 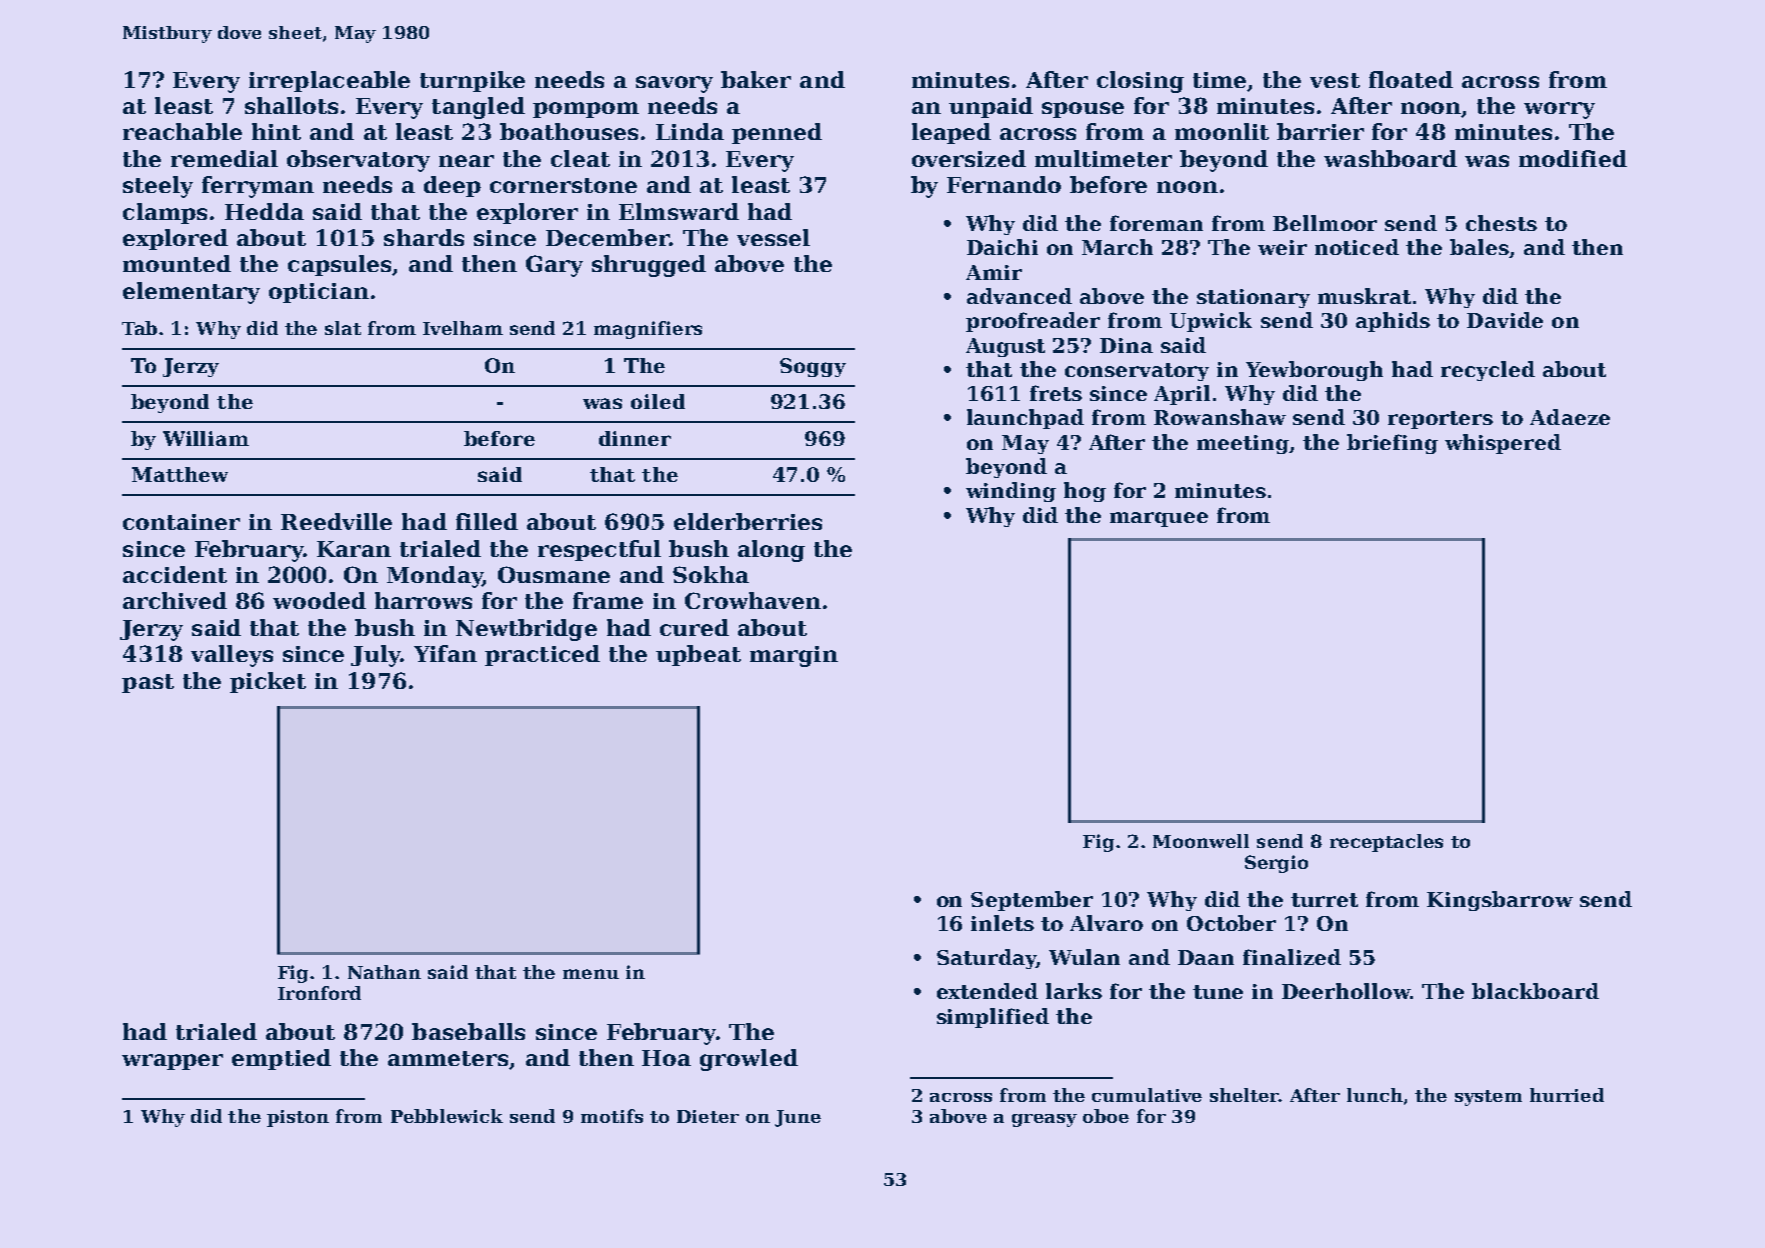 I want to click on margin, so click(x=794, y=656).
